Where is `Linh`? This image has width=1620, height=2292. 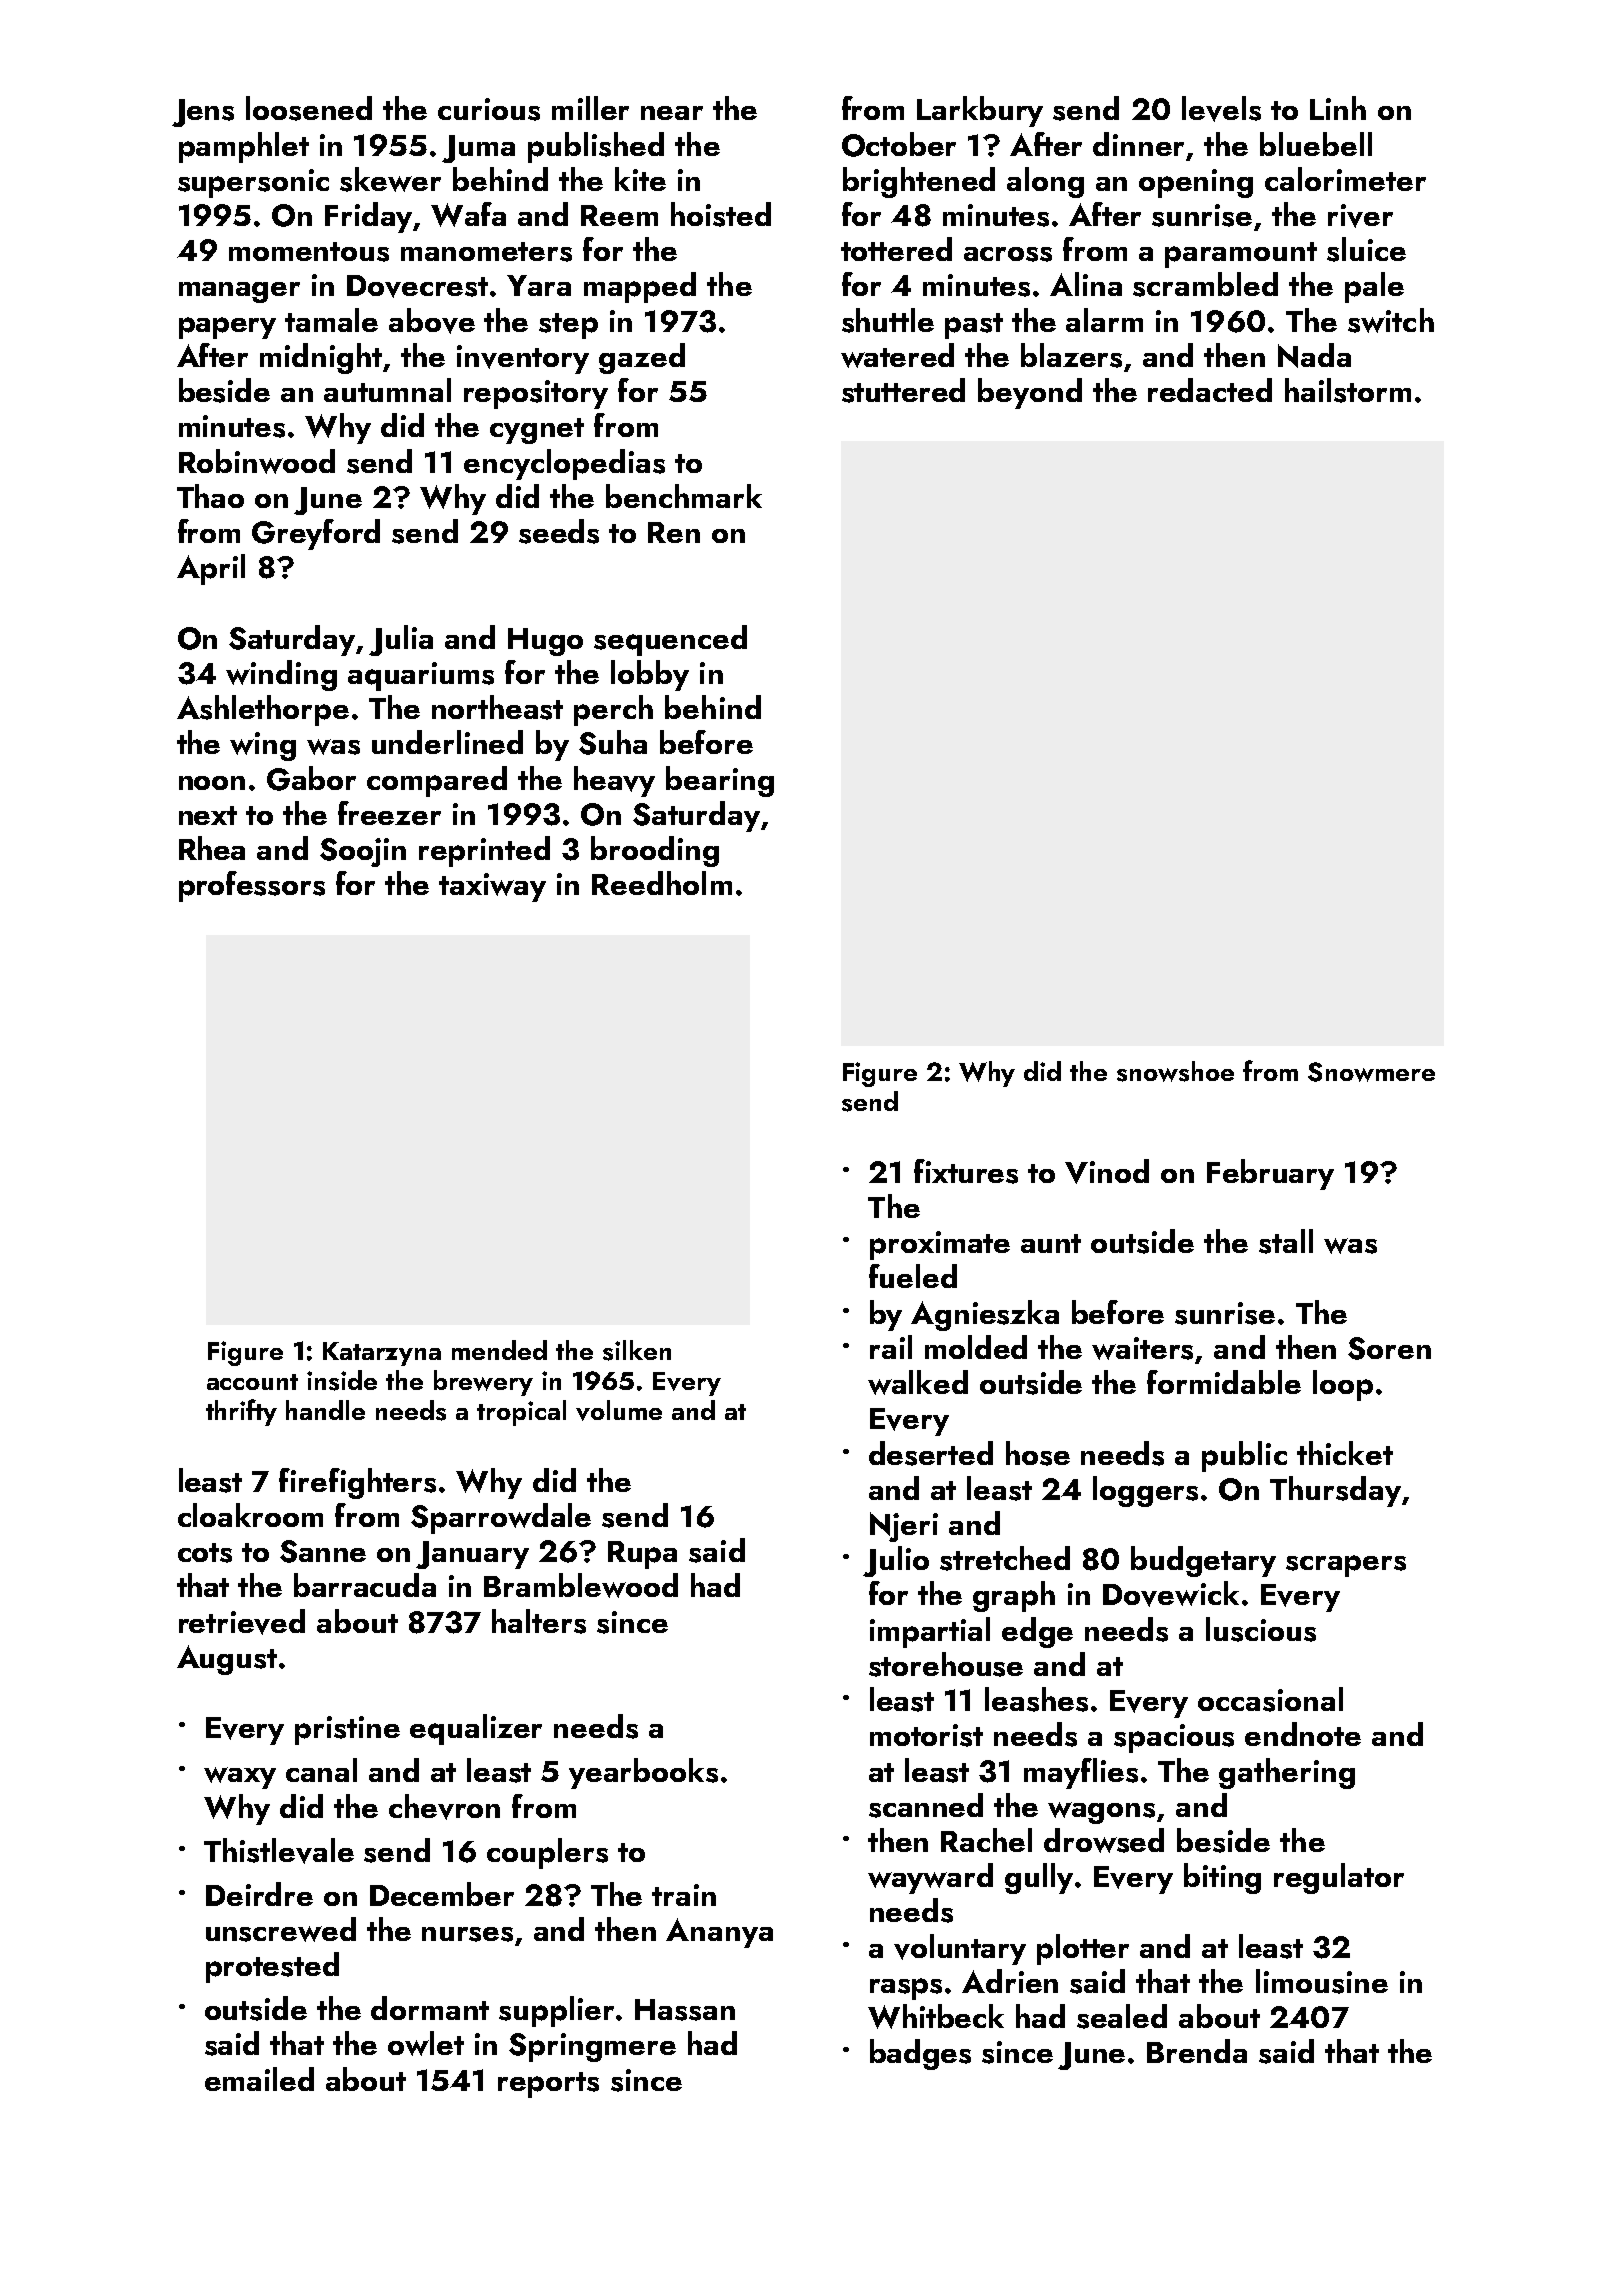 Linh is located at coordinates (1338, 108).
